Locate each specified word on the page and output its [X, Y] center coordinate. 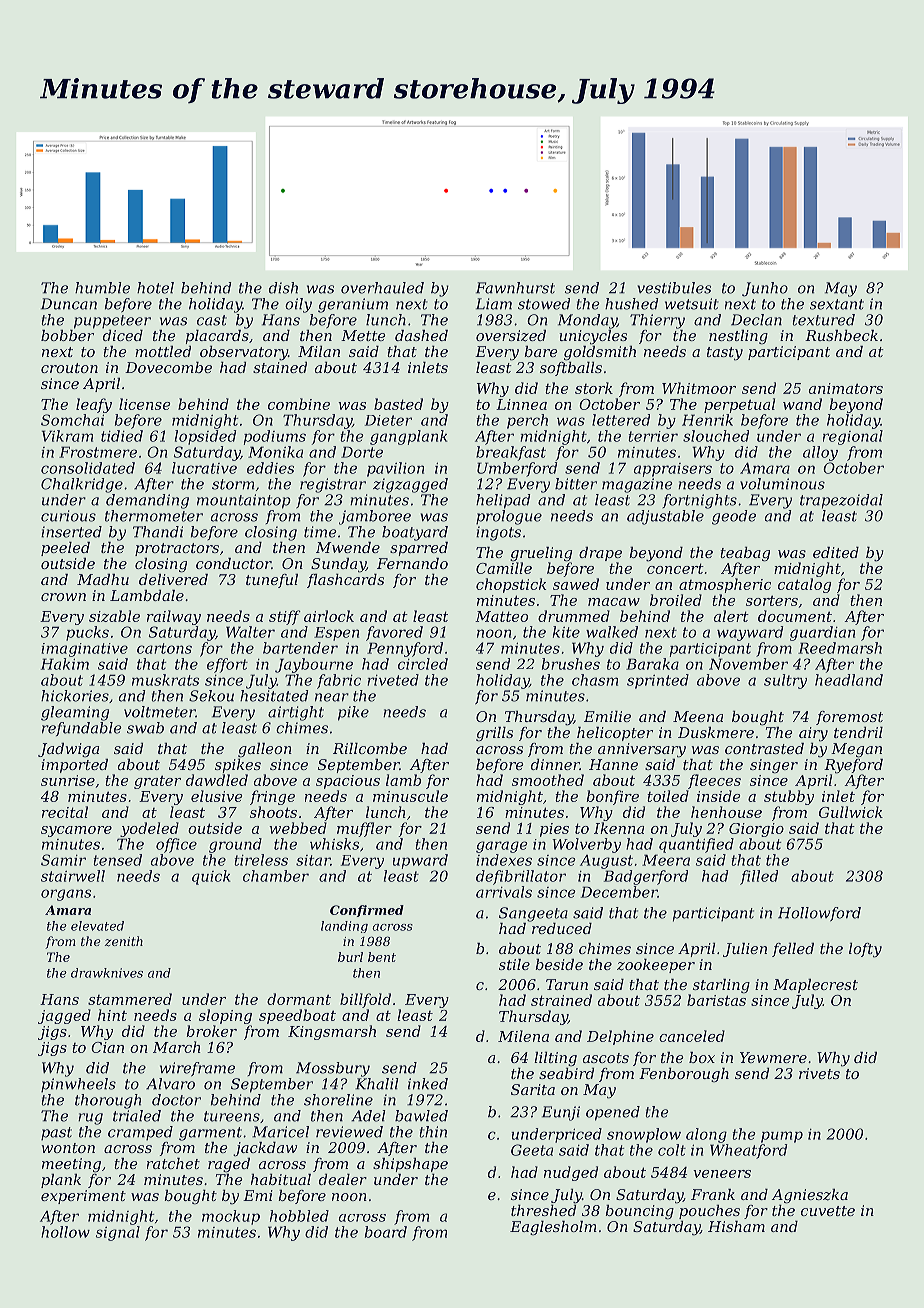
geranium [353, 305]
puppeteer [112, 322]
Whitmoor [699, 388]
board [386, 1232]
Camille [504, 568]
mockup [231, 1217]
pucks [87, 633]
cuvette [828, 1211]
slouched [716, 436]
